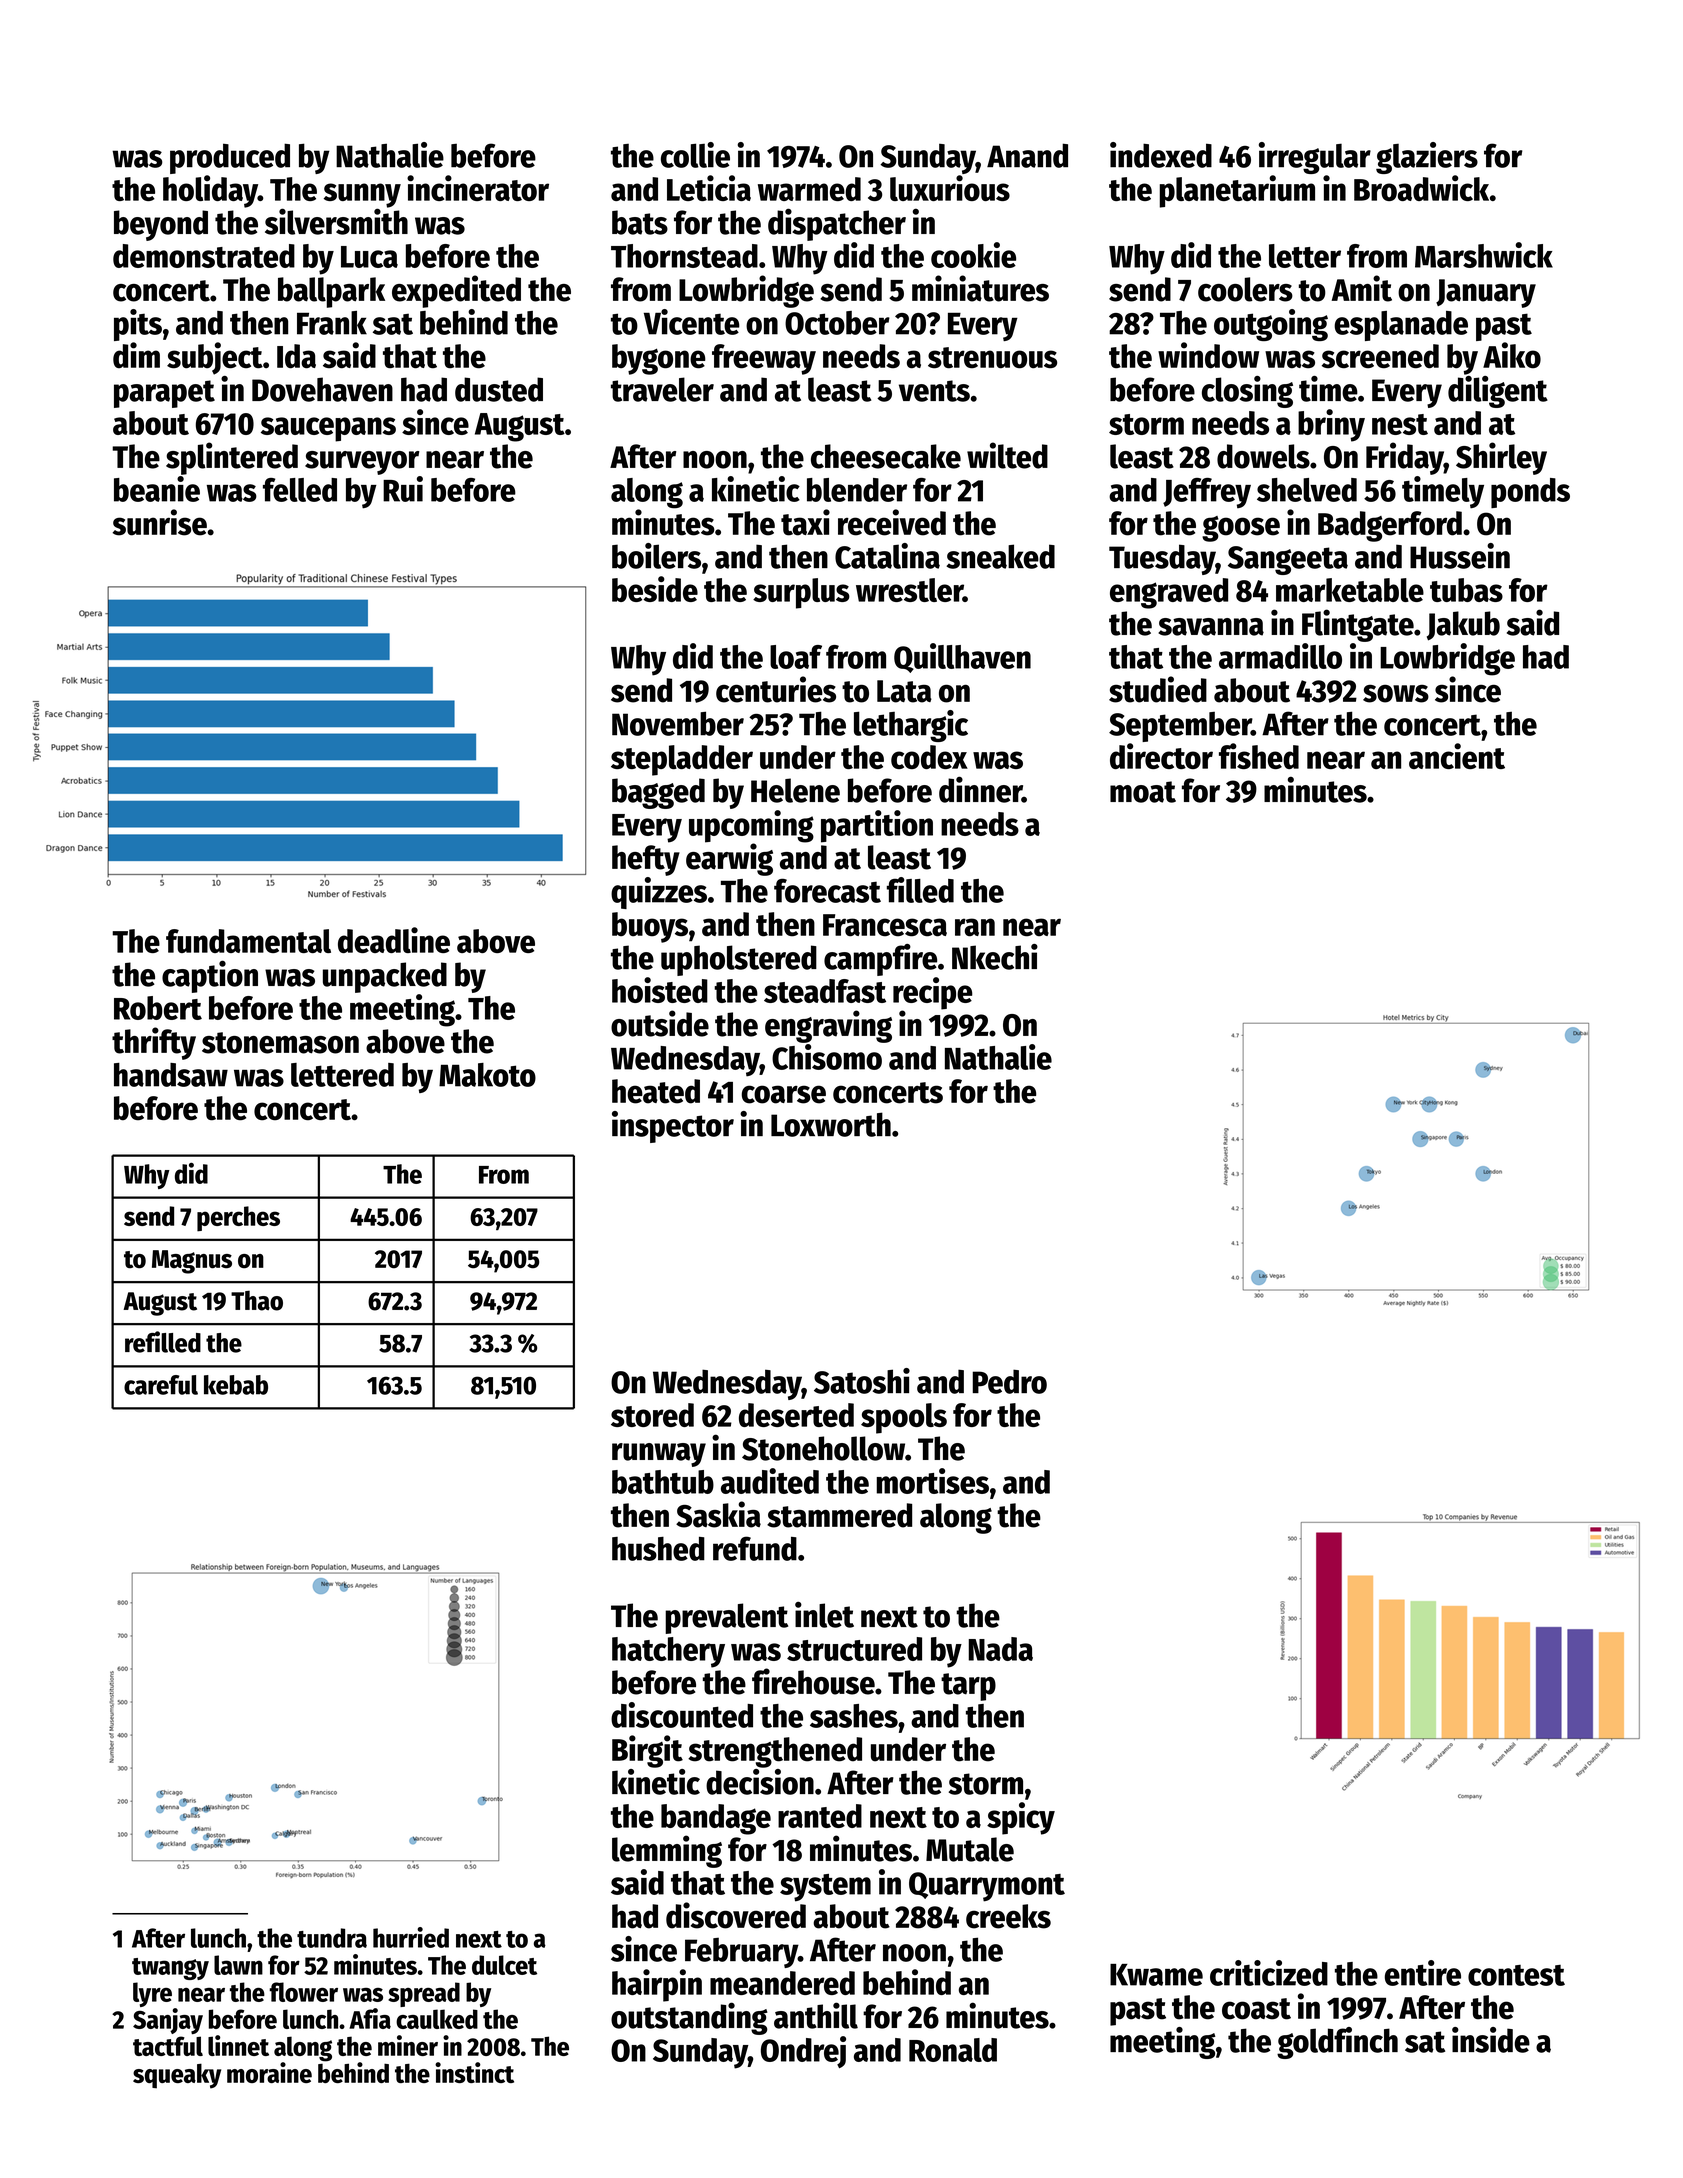 The width and height of the document is (1683, 2178). Describe the element at coordinates (1463, 626) in the document. I see `Jakub` at that location.
